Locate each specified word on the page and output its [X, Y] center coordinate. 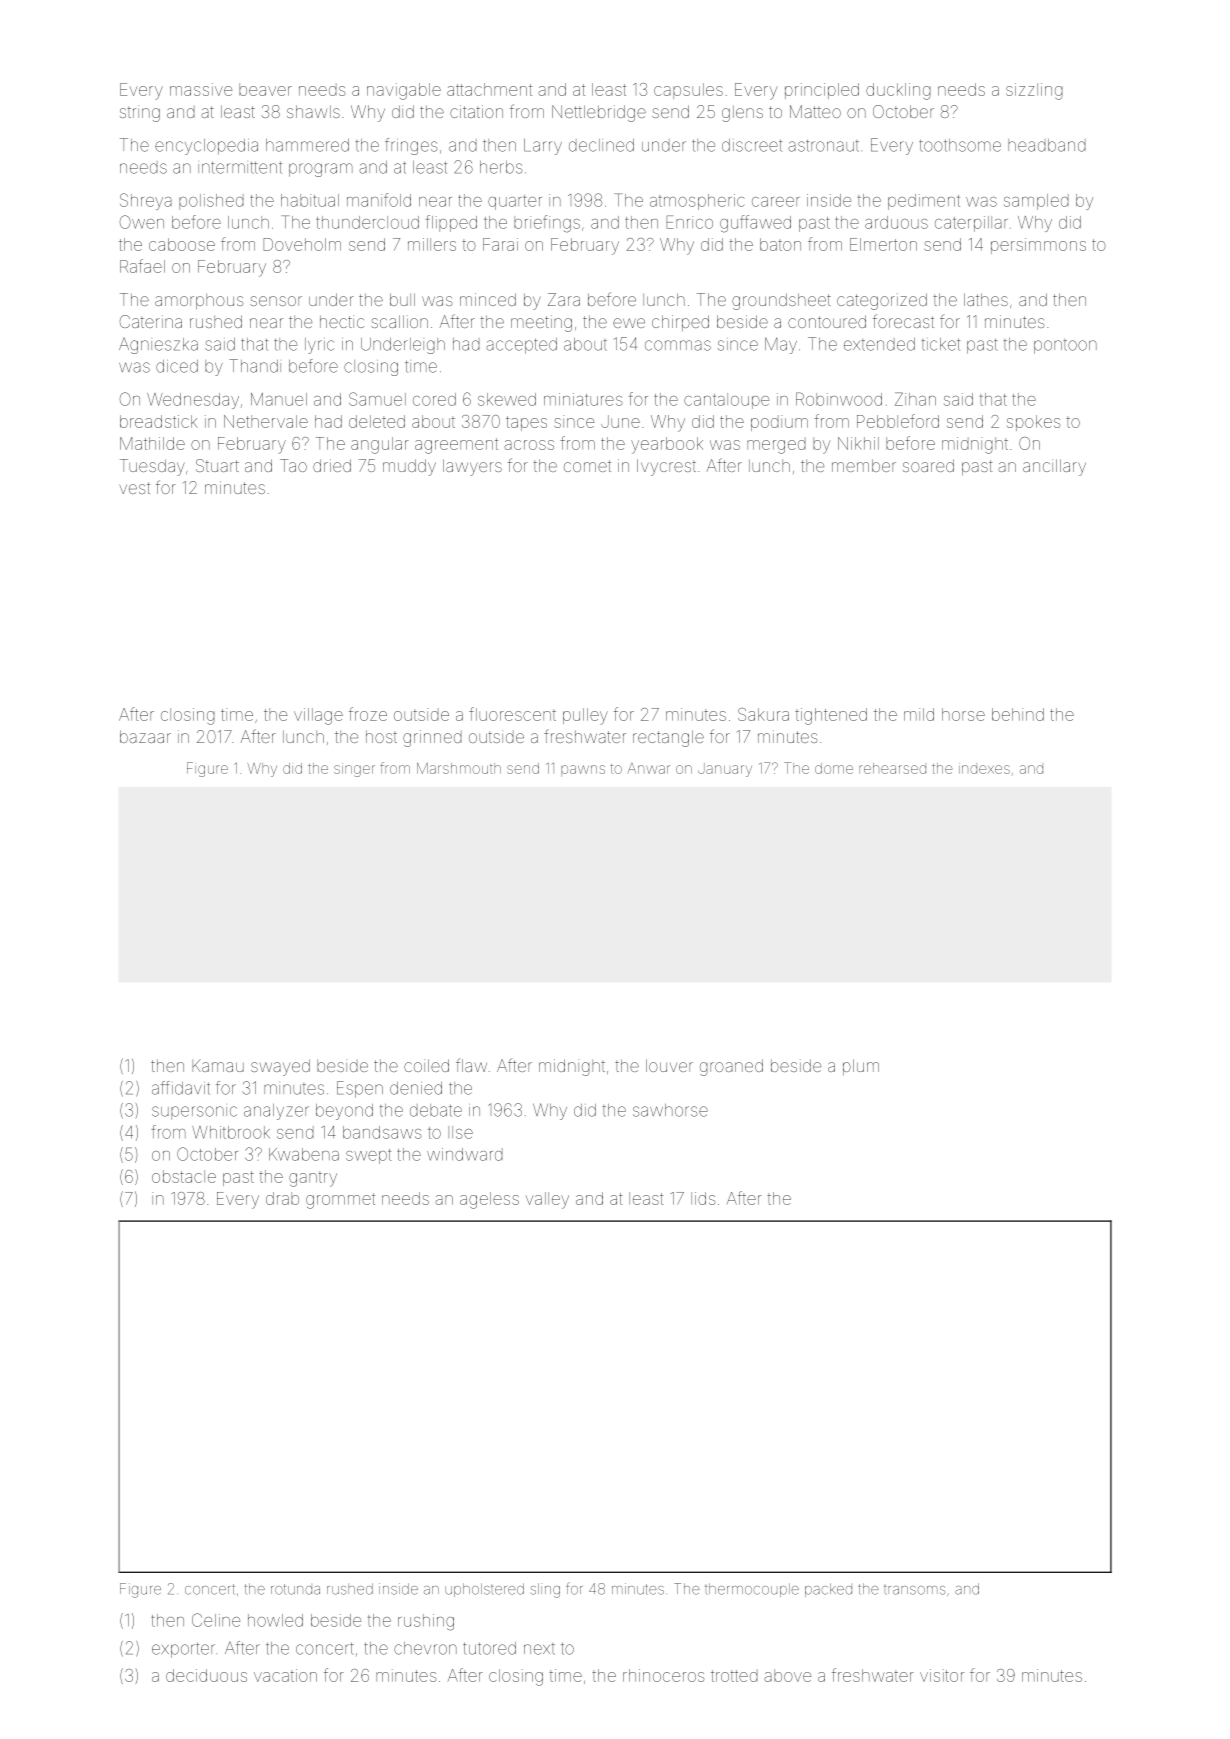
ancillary [1054, 467]
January [725, 770]
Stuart [217, 465]
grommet [340, 1201]
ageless [489, 1200]
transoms [914, 1590]
